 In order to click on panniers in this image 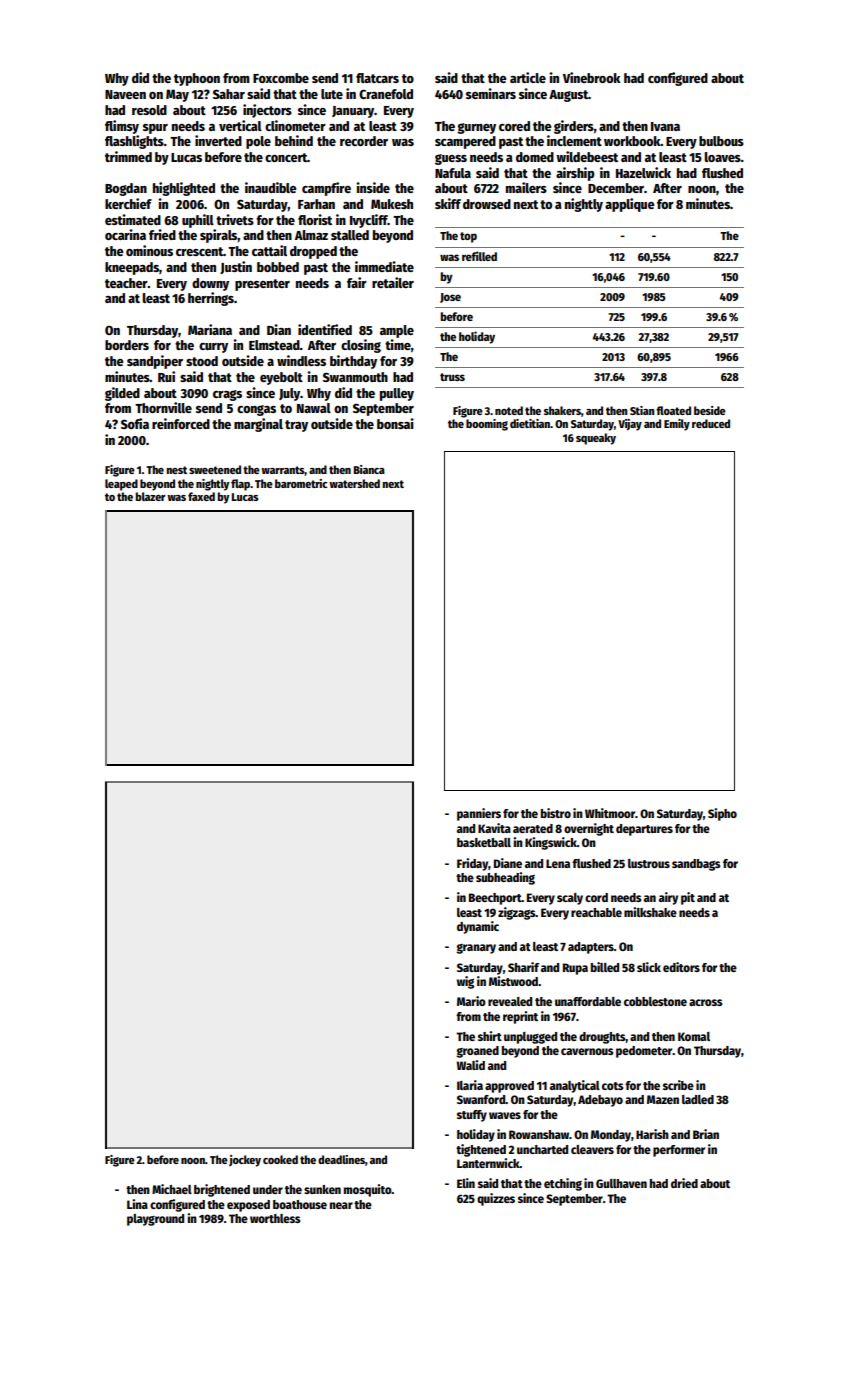, I will do `click(479, 814)`.
